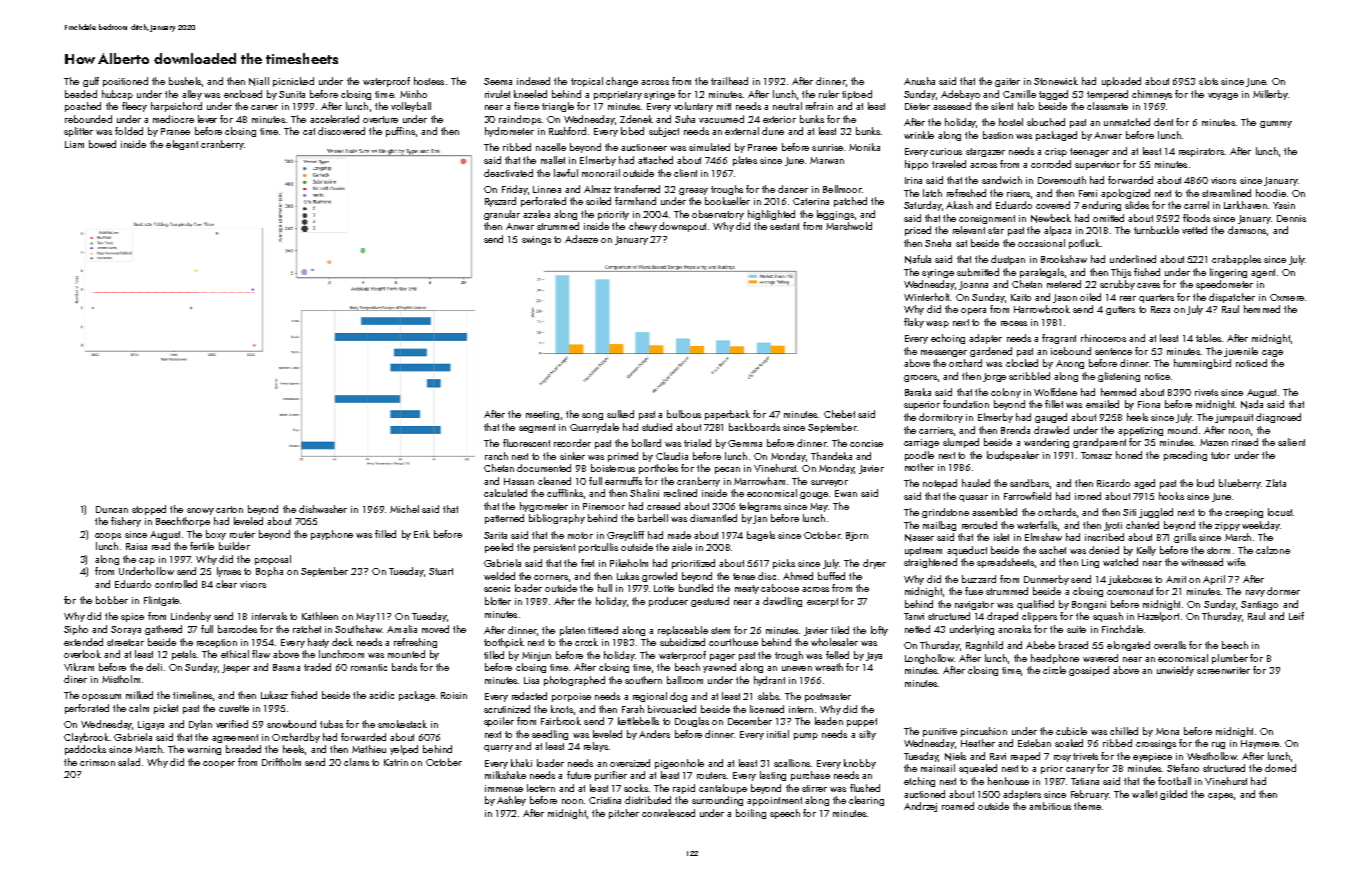 This screenshot has height=887, width=1372. Describe the element at coordinates (919, 81) in the screenshot. I see `Anusha` at that location.
